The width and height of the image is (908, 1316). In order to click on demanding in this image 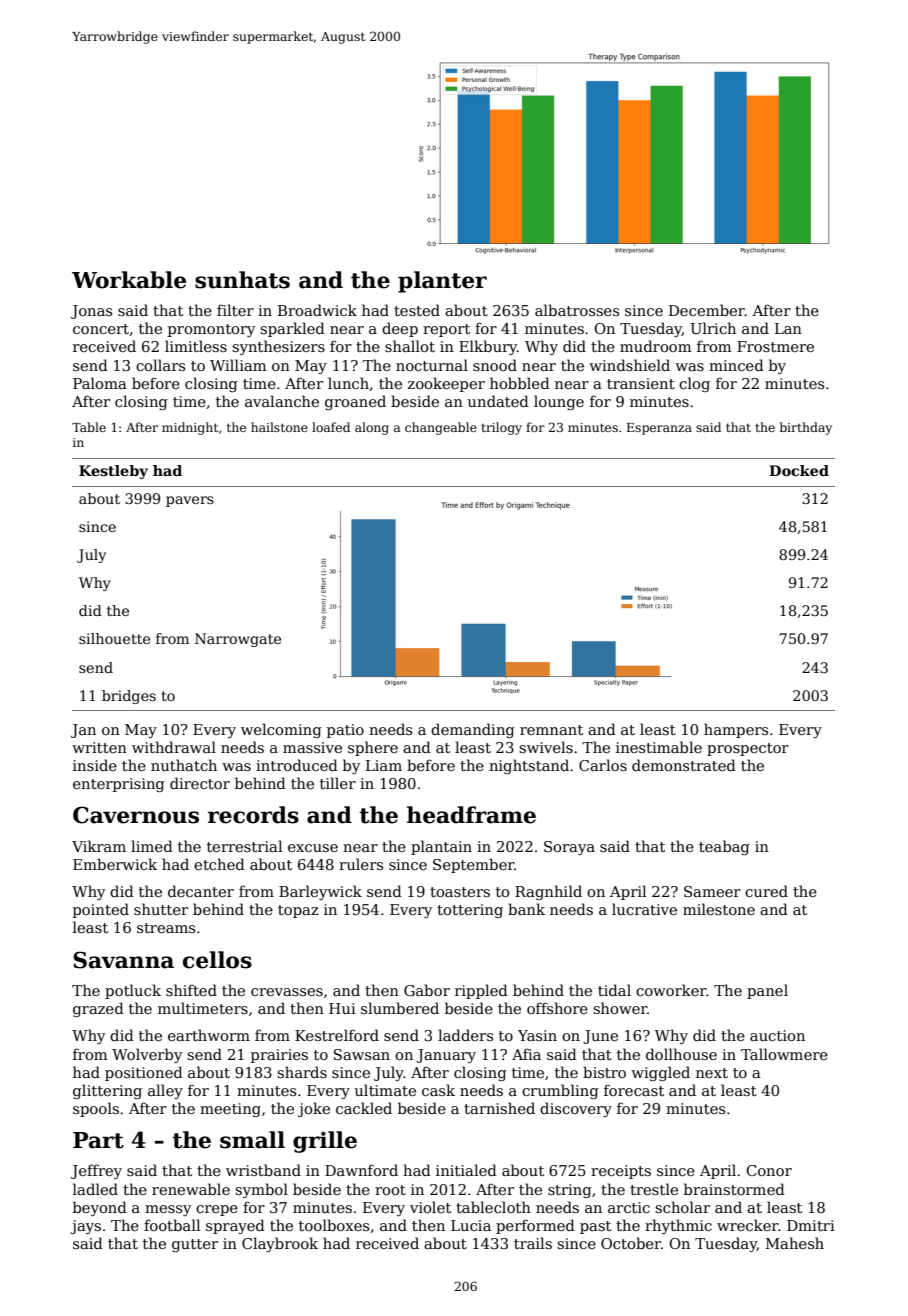, I will do `click(473, 730)`.
